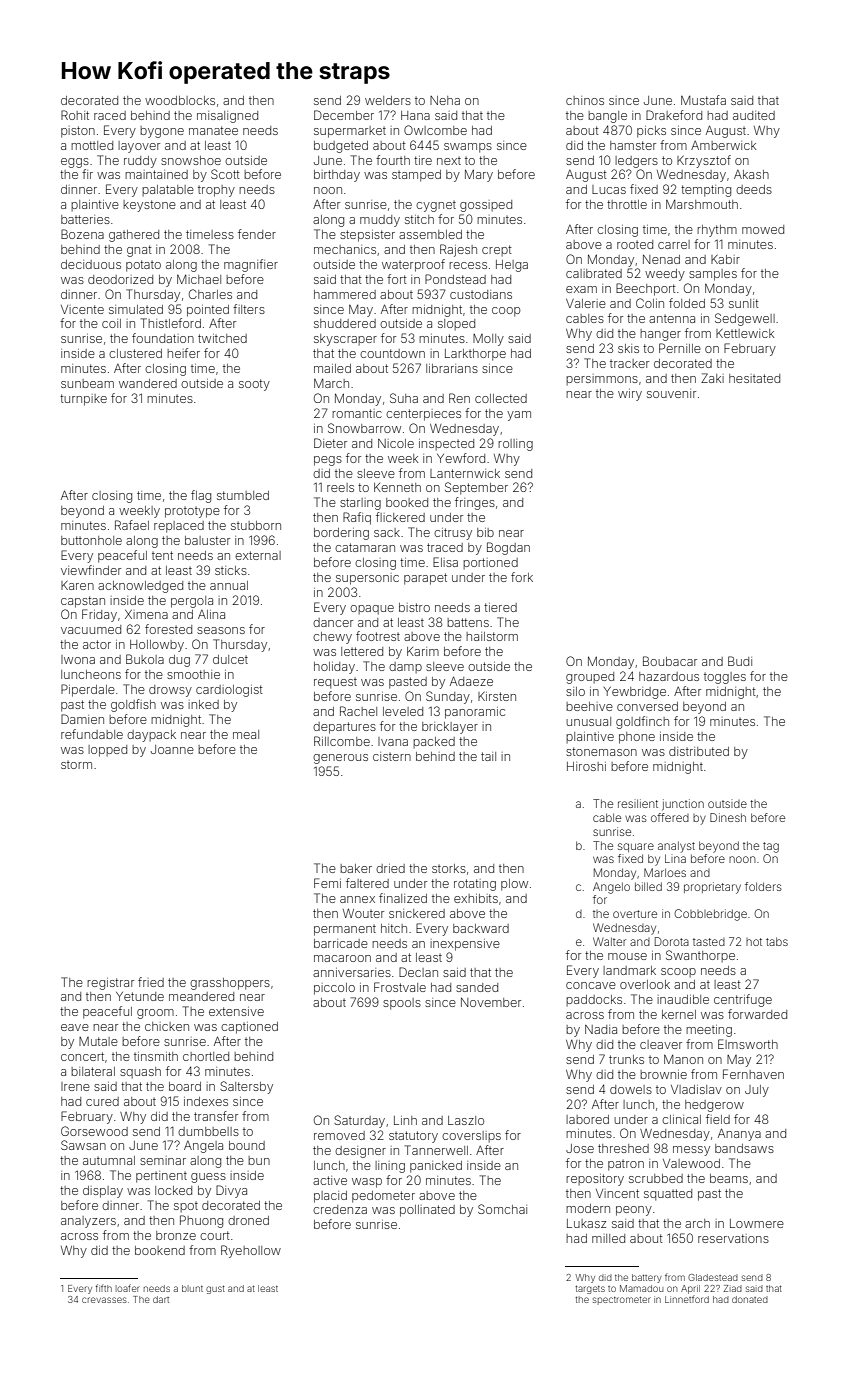  I want to click on dumbbells, so click(208, 1131).
